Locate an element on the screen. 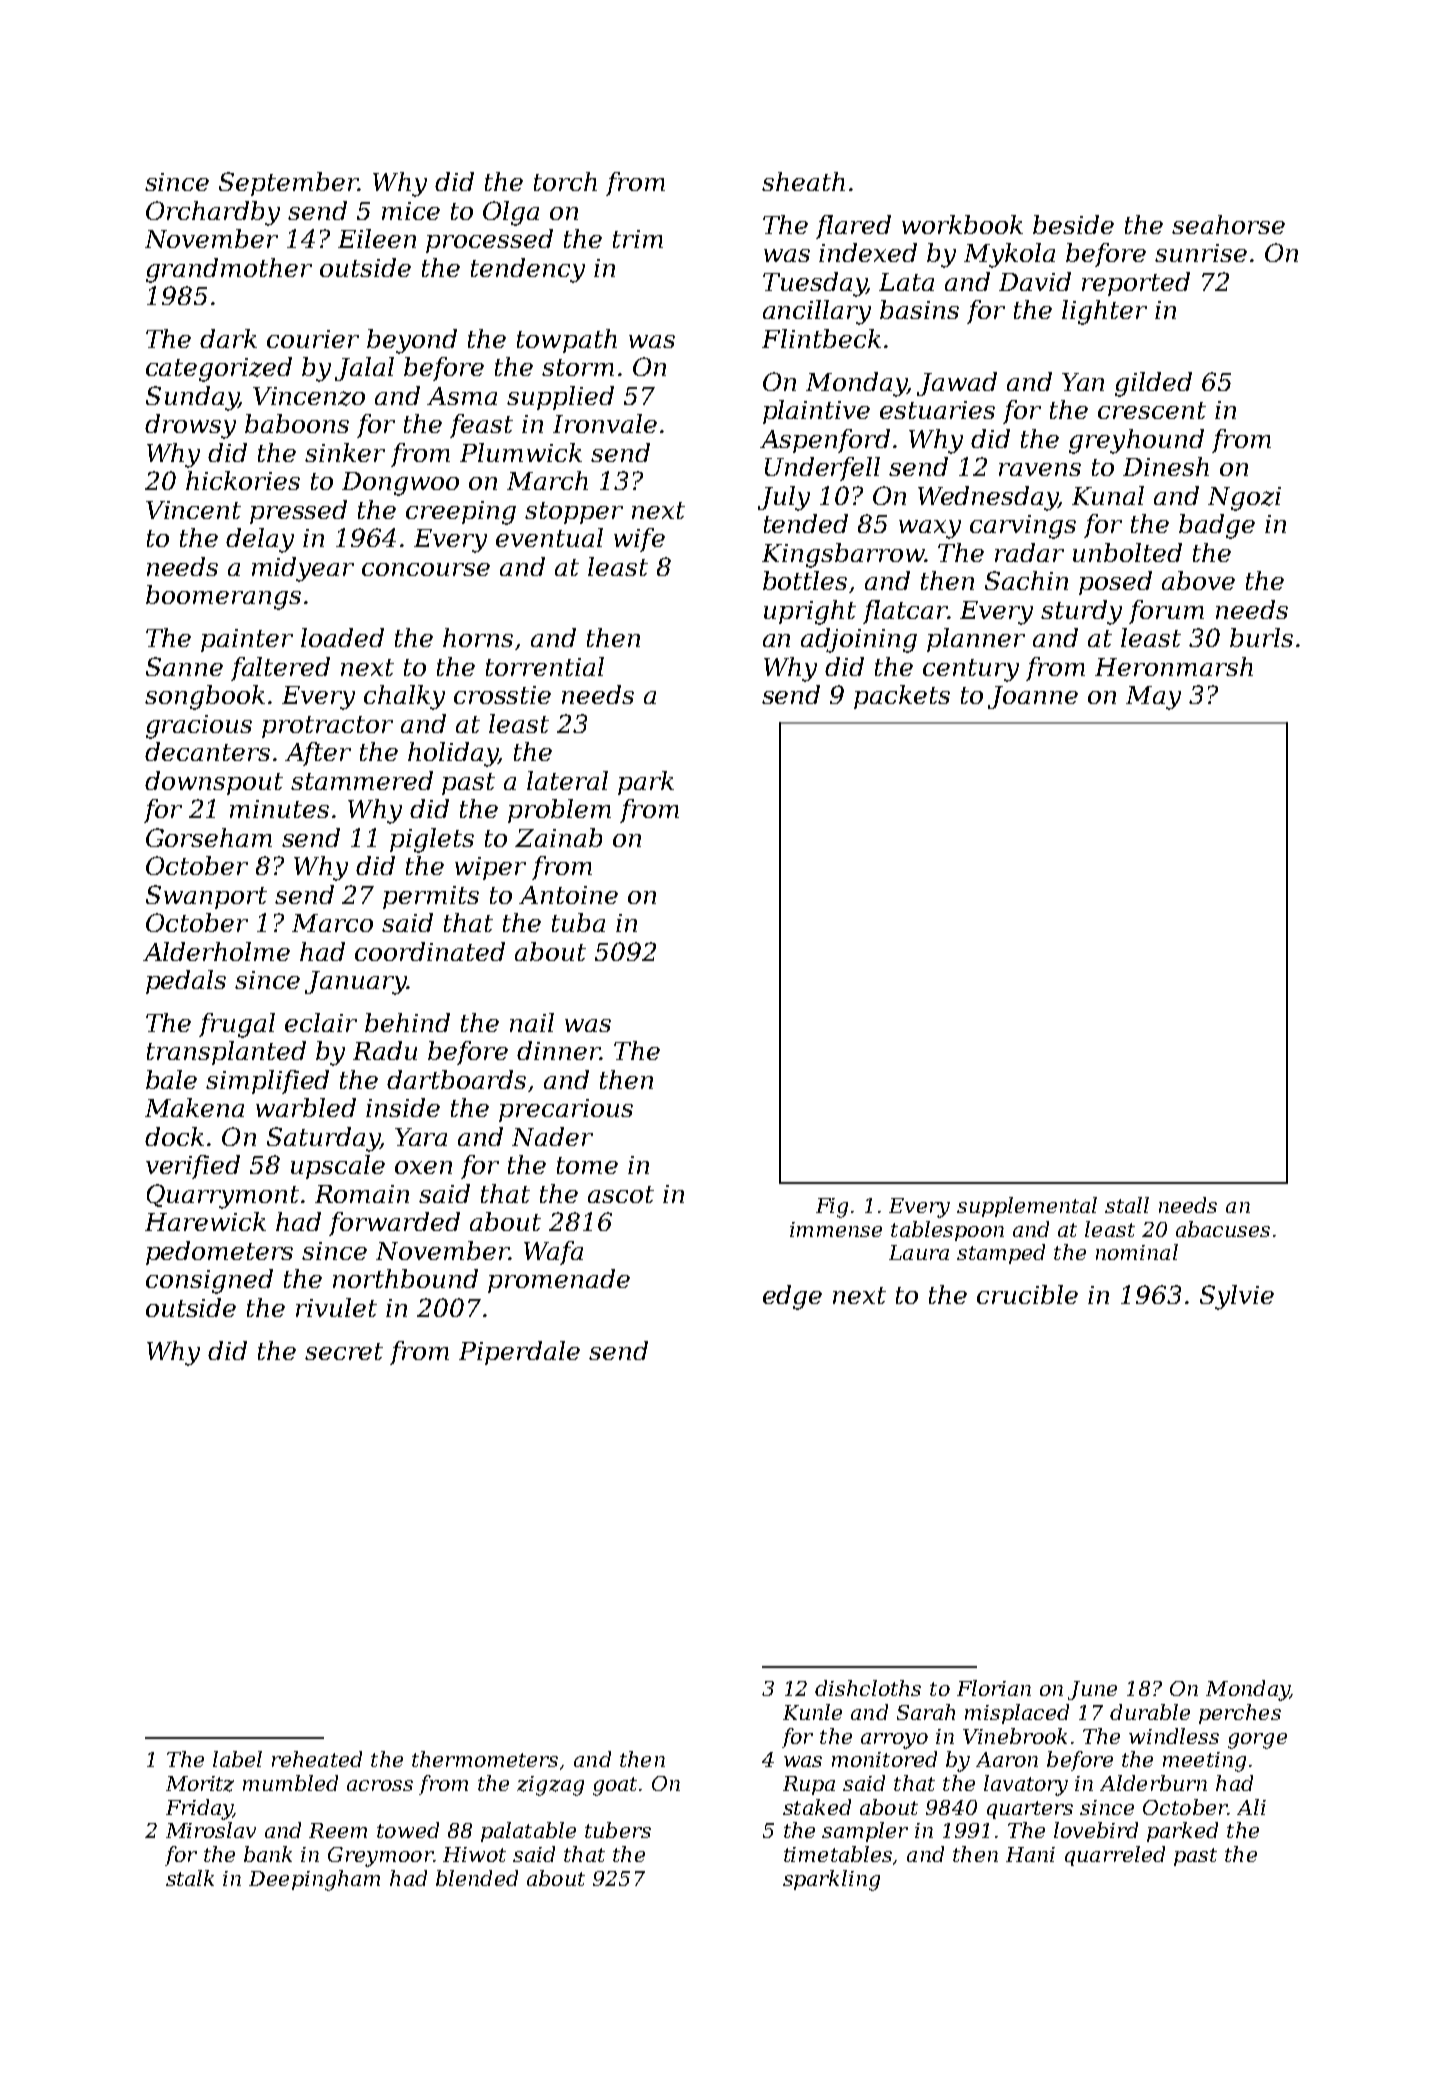 Image resolution: width=1450 pixels, height=2100 pixels. packets is located at coordinates (902, 697).
